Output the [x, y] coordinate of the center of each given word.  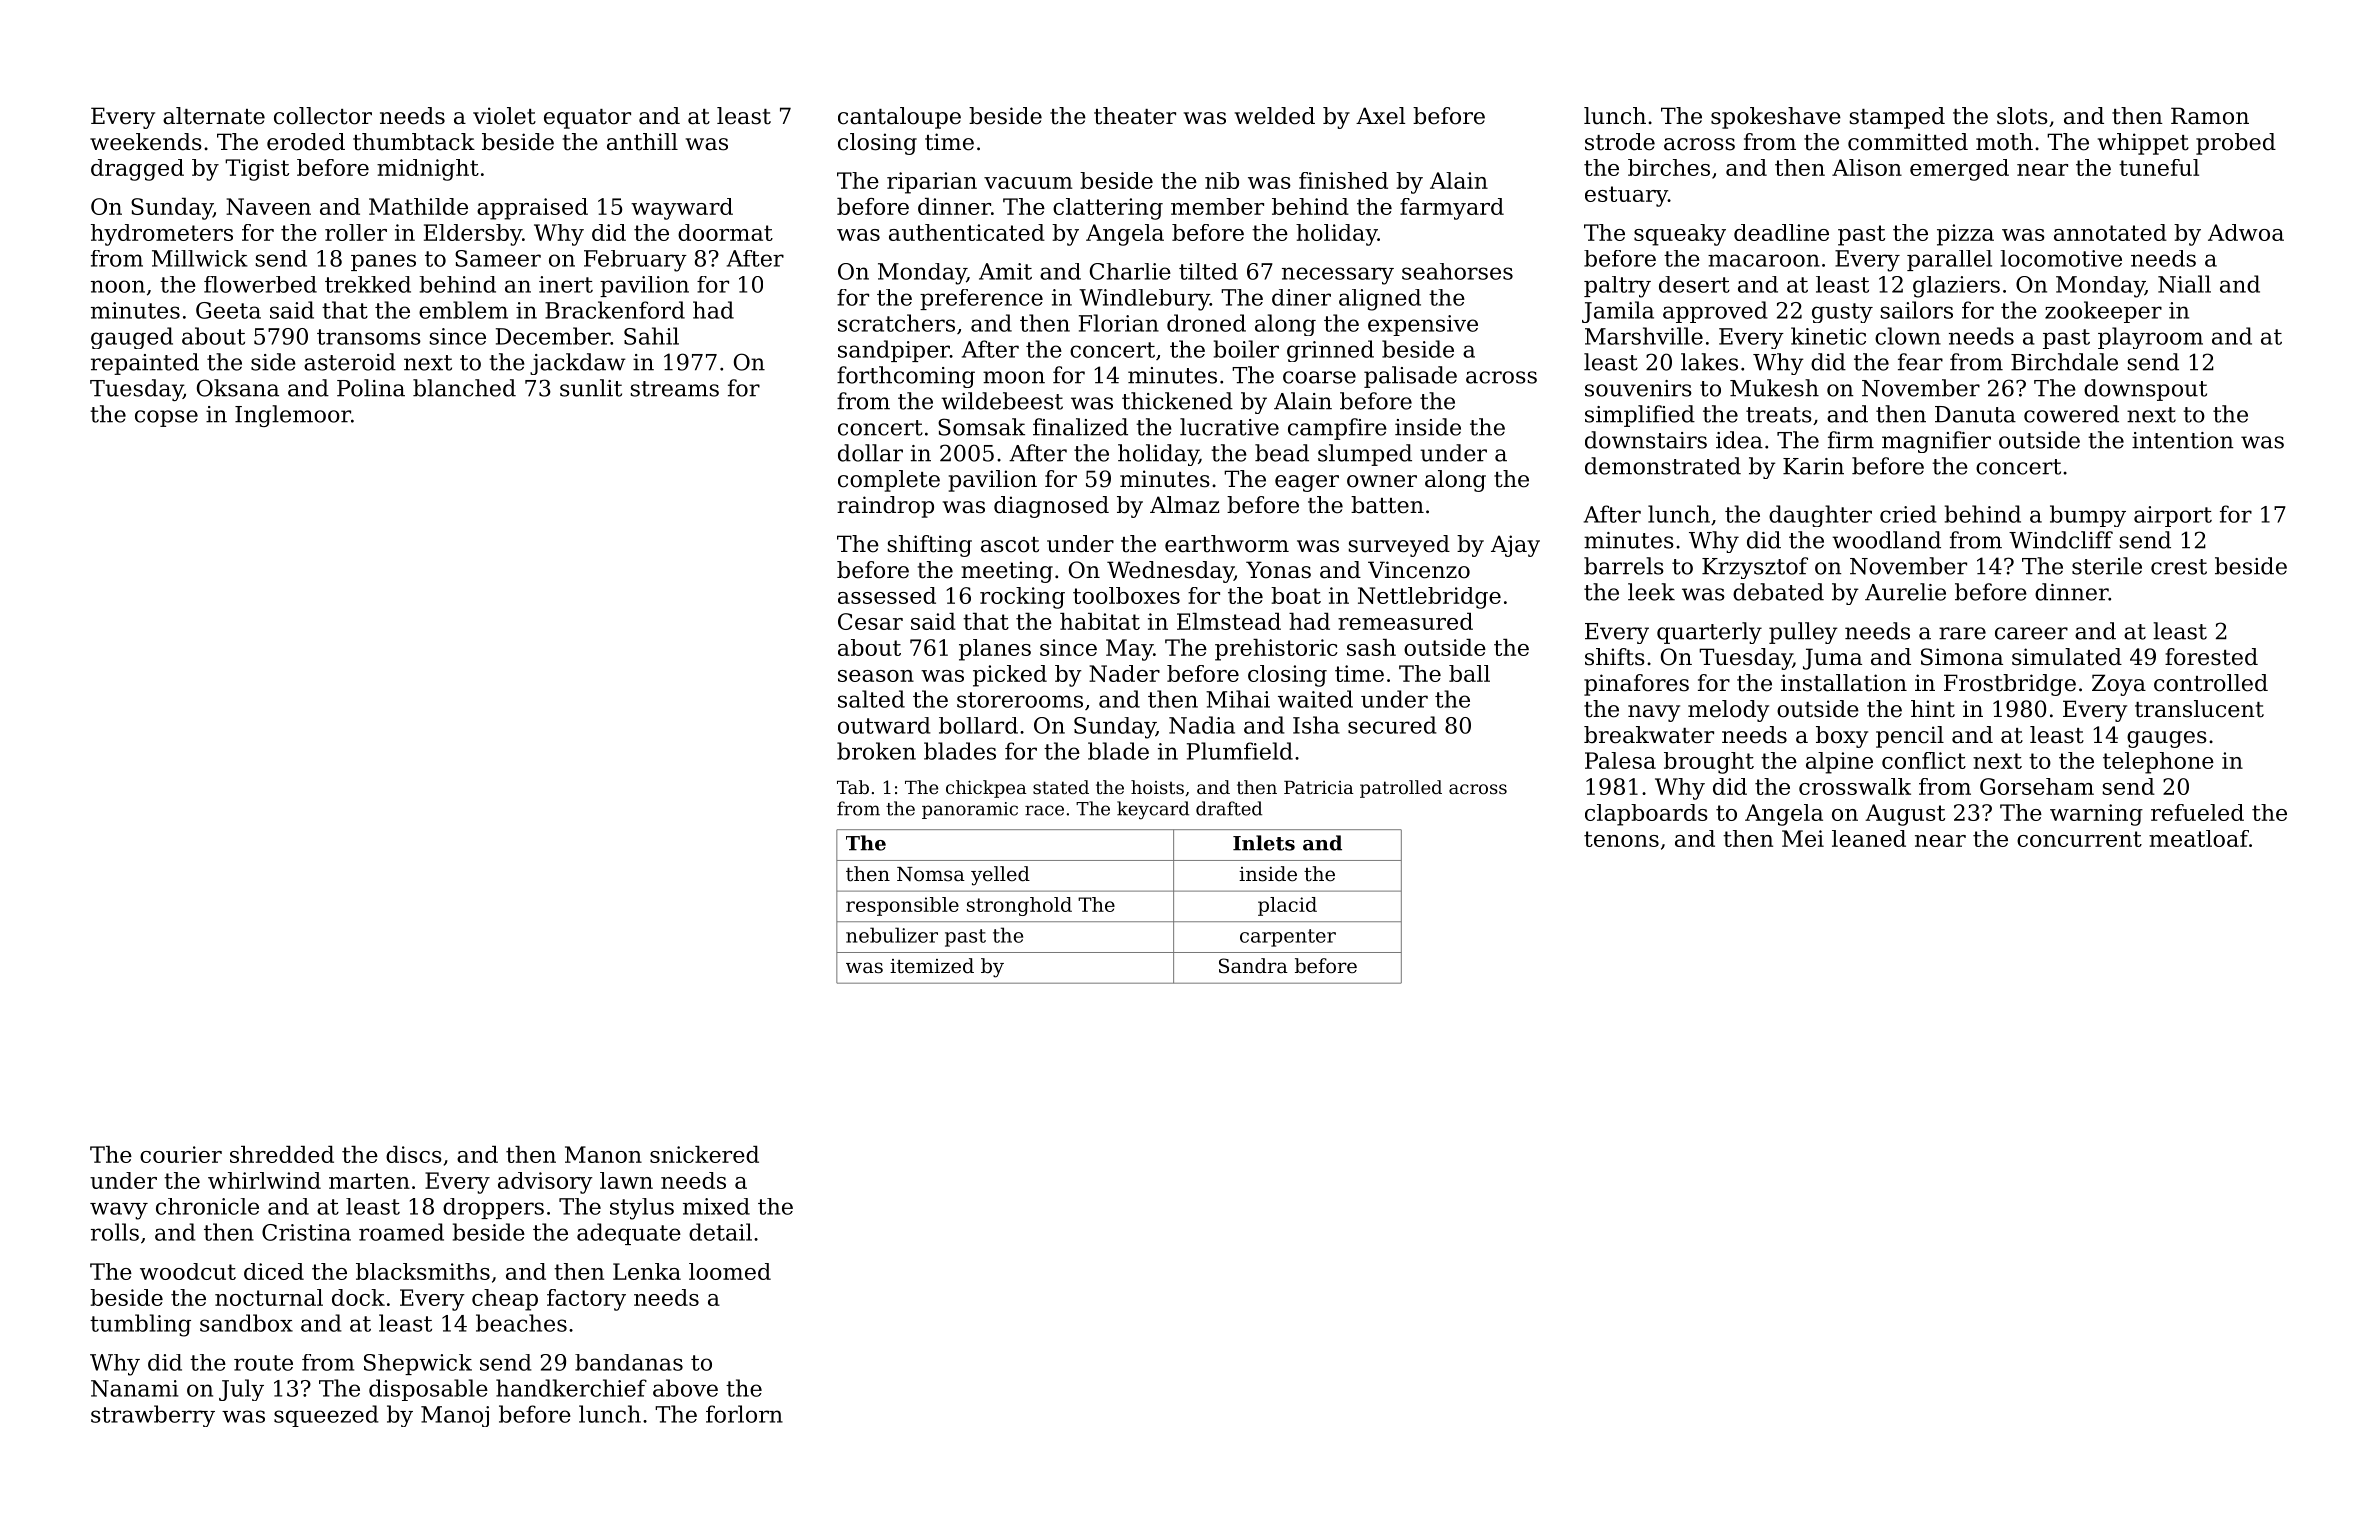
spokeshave [1776, 118]
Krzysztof [1755, 568]
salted [871, 699]
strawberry [153, 1416]
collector [323, 116]
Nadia [1202, 725]
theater [1135, 116]
